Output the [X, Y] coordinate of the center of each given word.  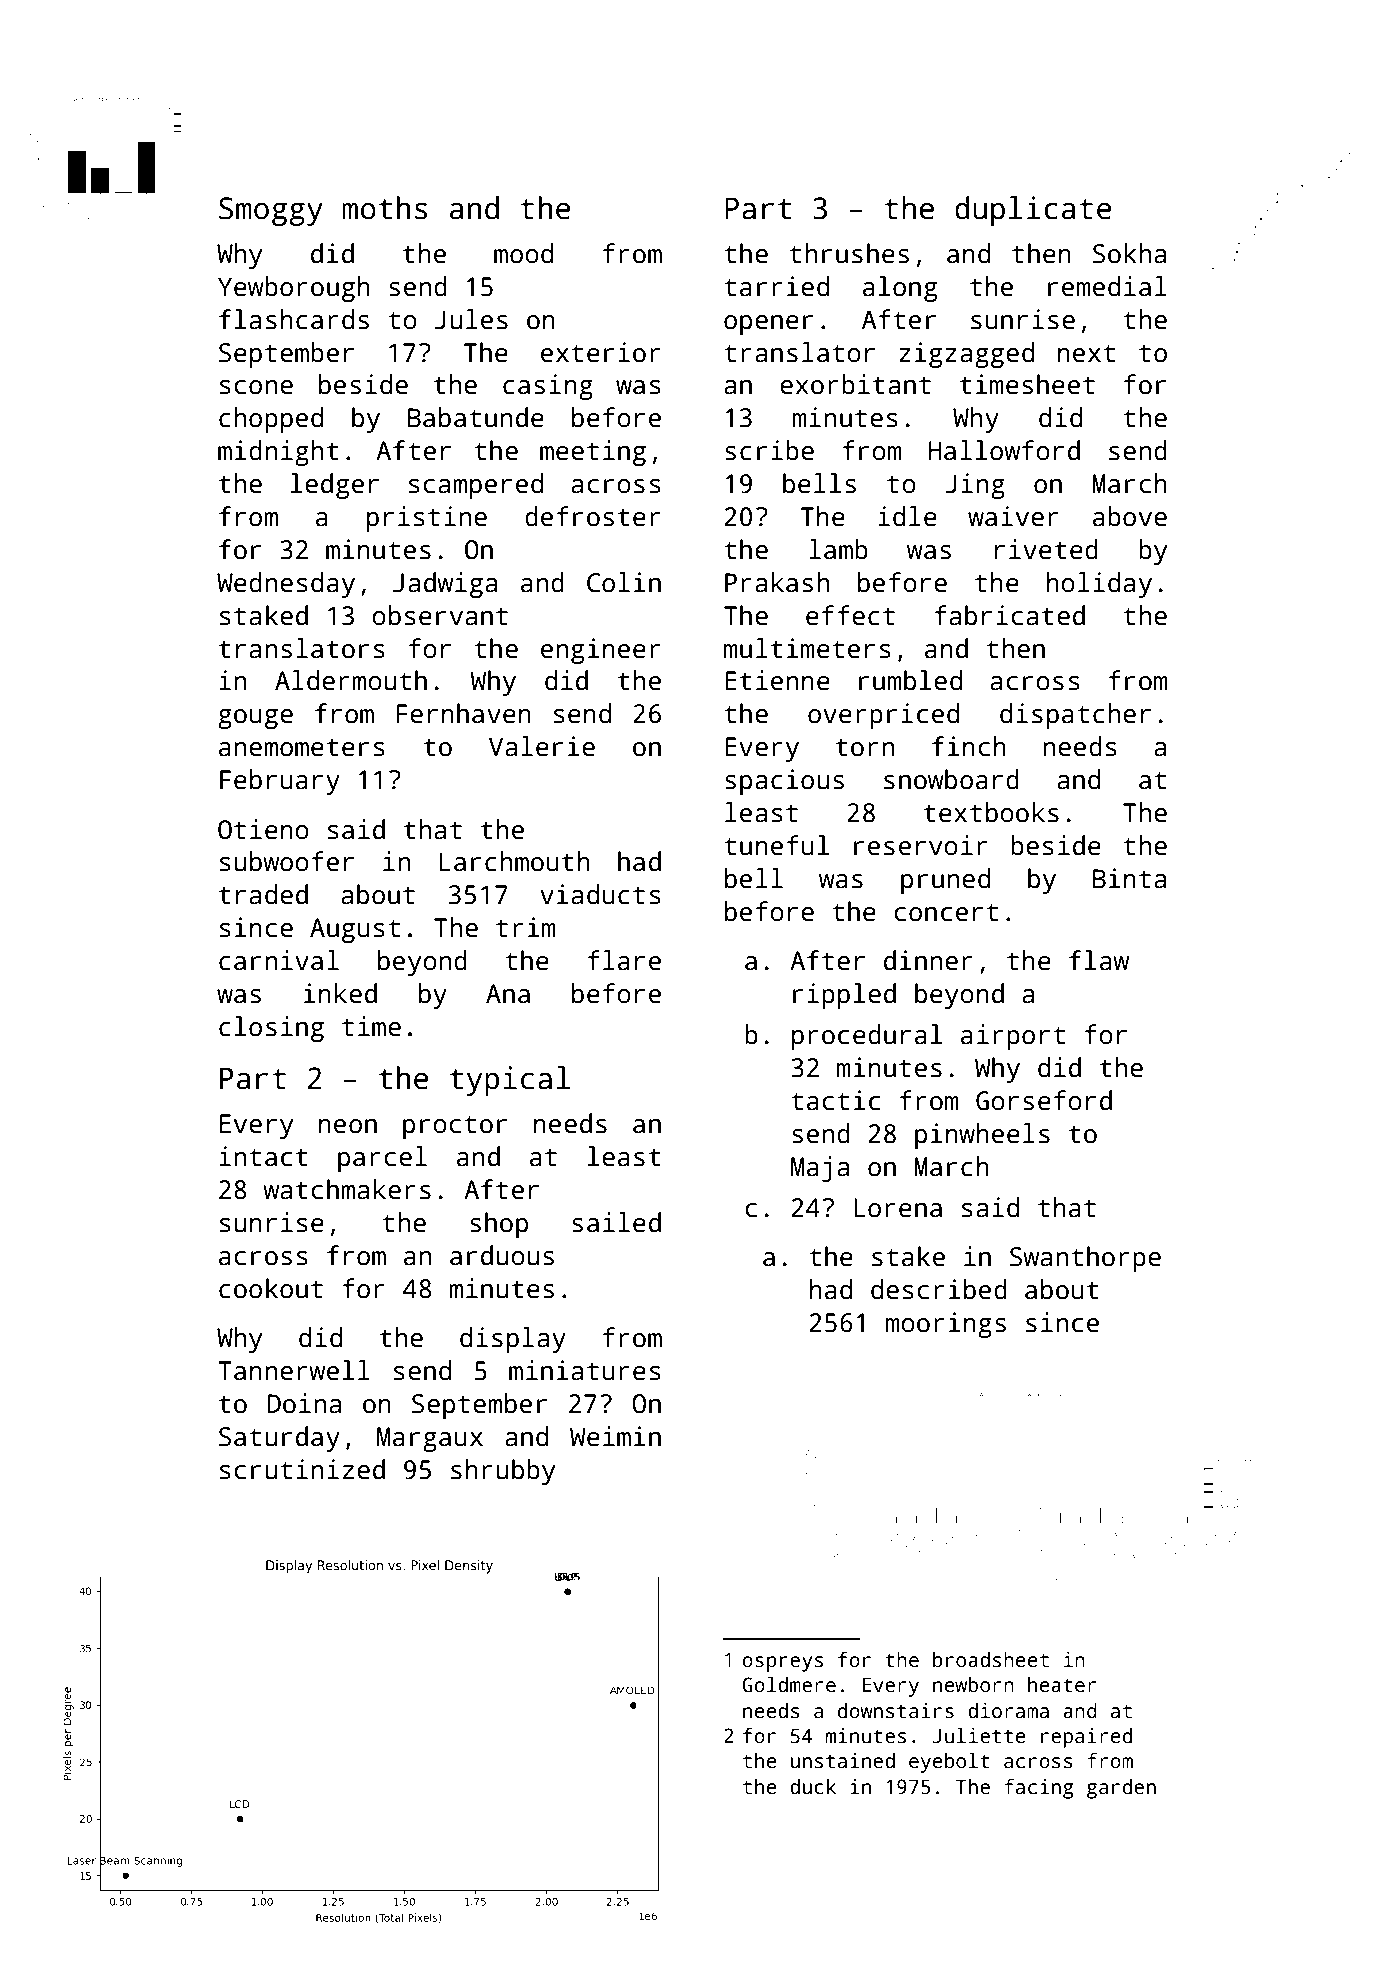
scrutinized [302, 1469]
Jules [471, 319]
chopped [271, 420]
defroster [593, 516]
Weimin [615, 1436]
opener [768, 325]
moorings [946, 1325]
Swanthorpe [1085, 1259]
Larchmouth [515, 861]
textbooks [991, 812]
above [1130, 516]
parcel [382, 1159]
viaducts [600, 894]
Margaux [430, 1439]
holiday [1099, 585]
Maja [820, 1169]
